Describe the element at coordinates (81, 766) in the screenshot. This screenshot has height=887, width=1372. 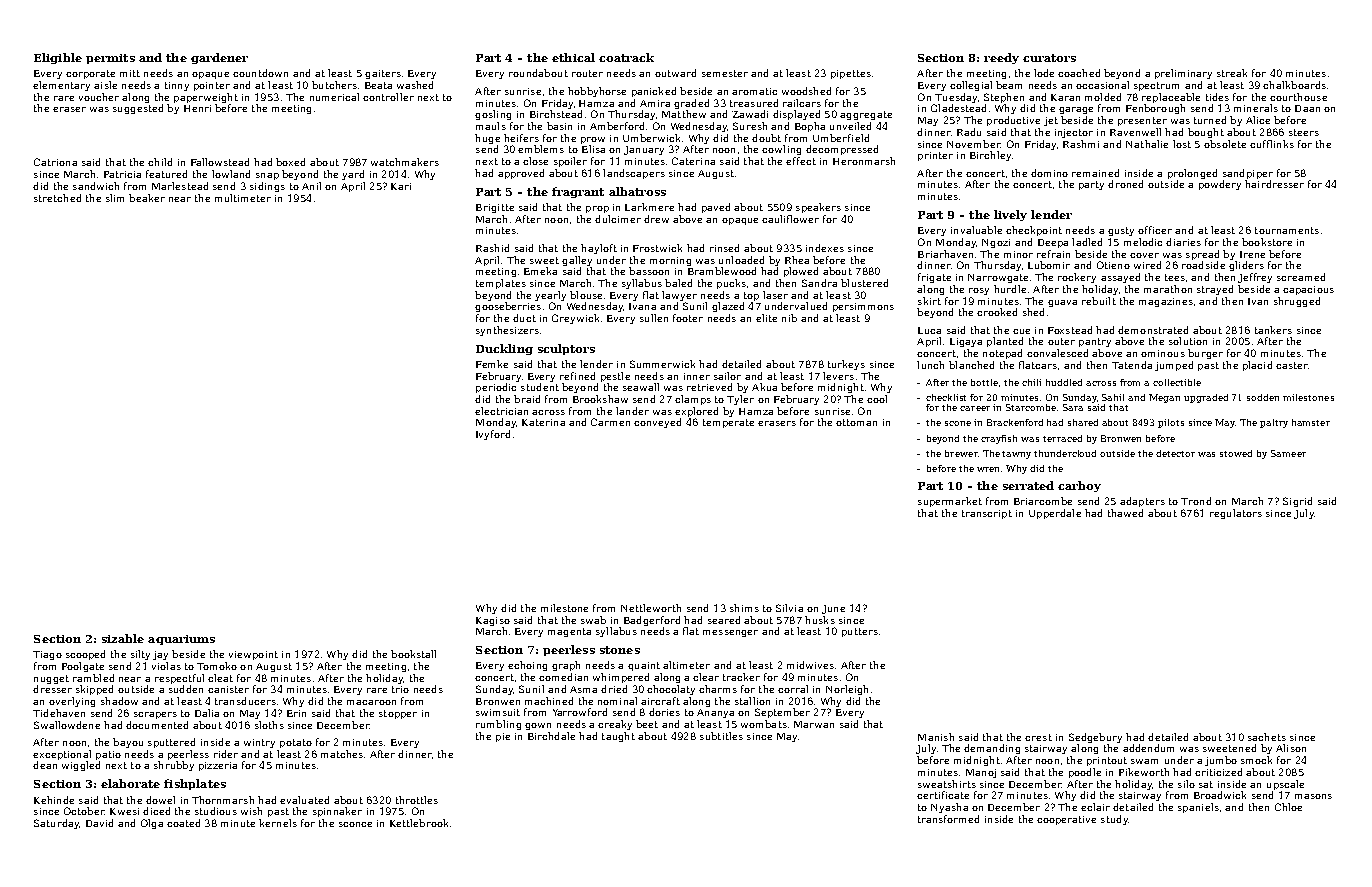
I see `wiggled` at that location.
